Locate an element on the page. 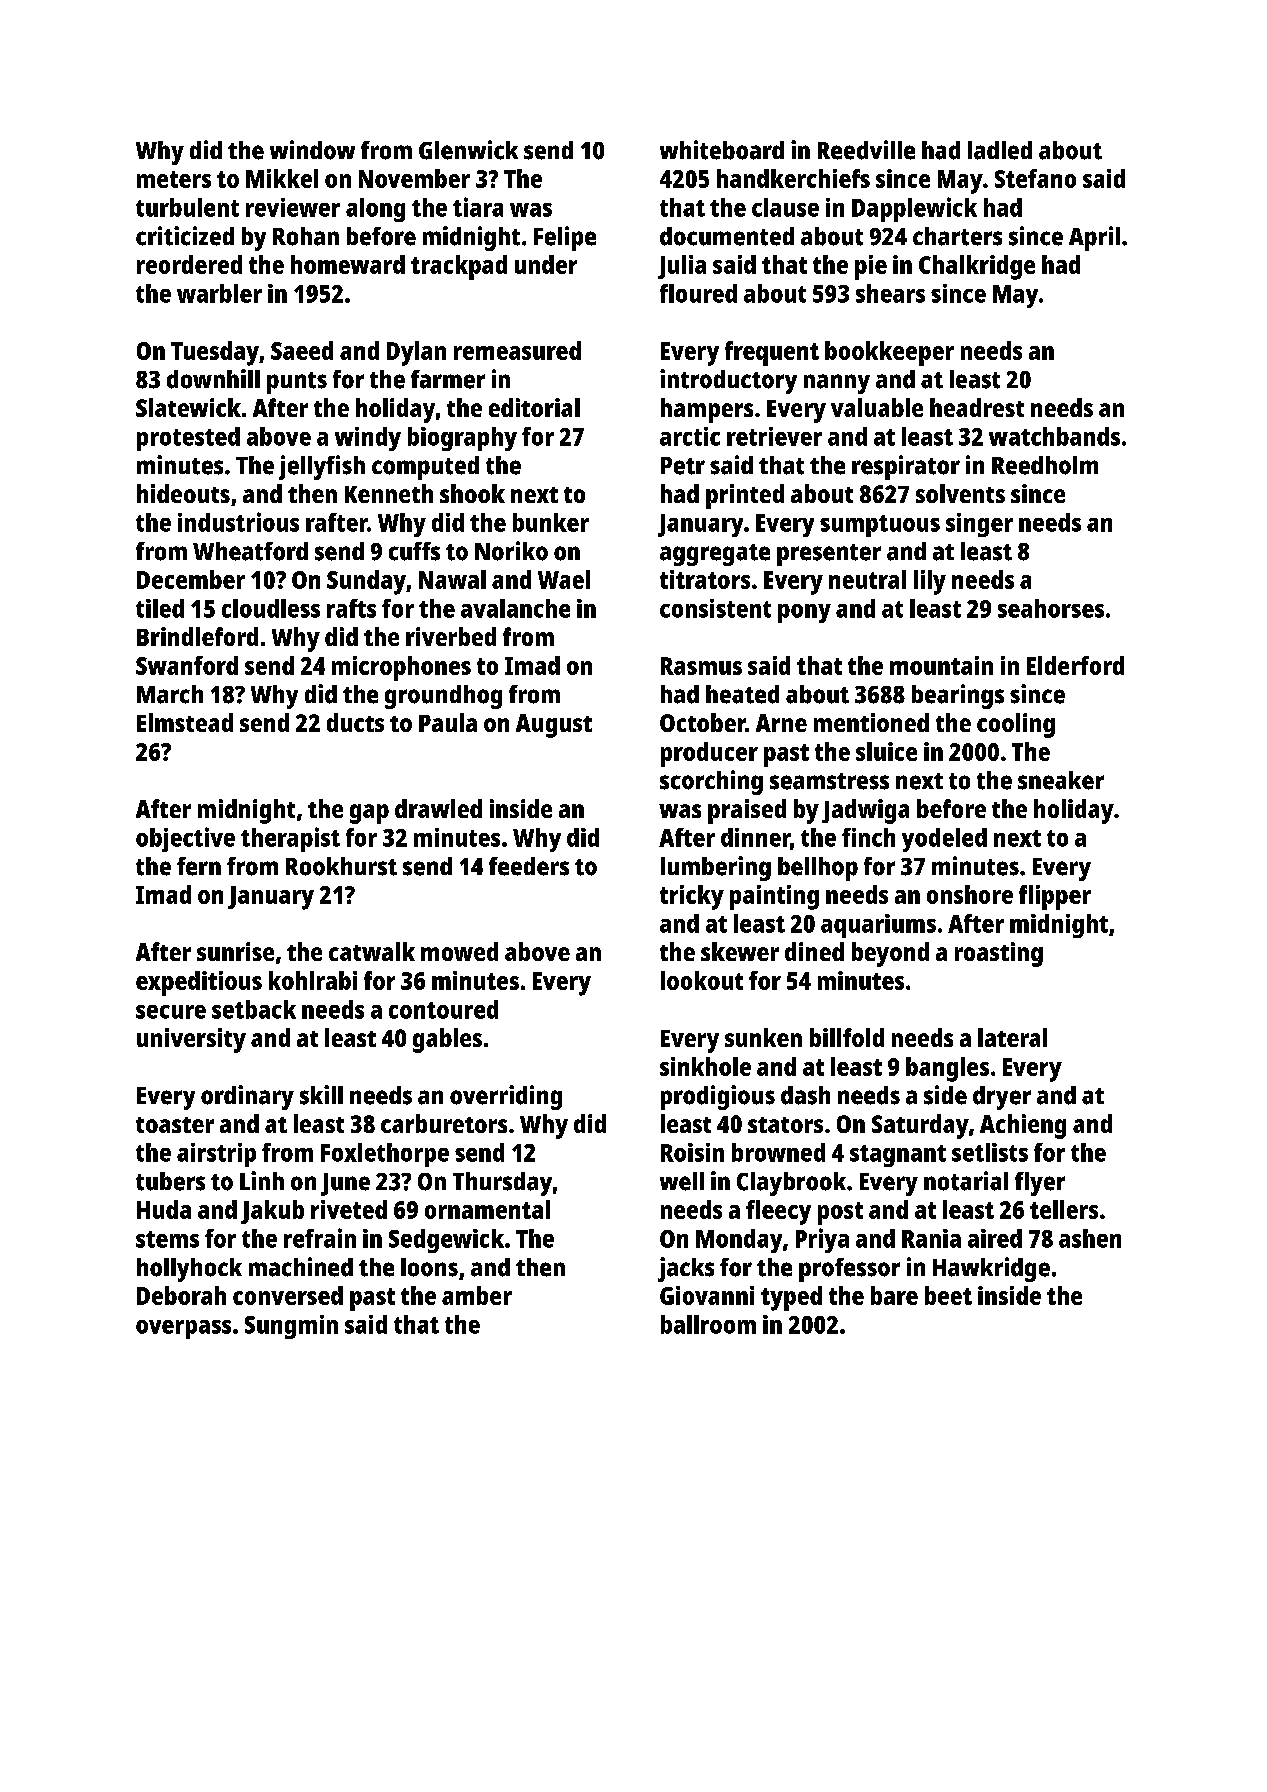 Image resolution: width=1267 pixels, height=1792 pixels. bangles is located at coordinates (947, 1069).
